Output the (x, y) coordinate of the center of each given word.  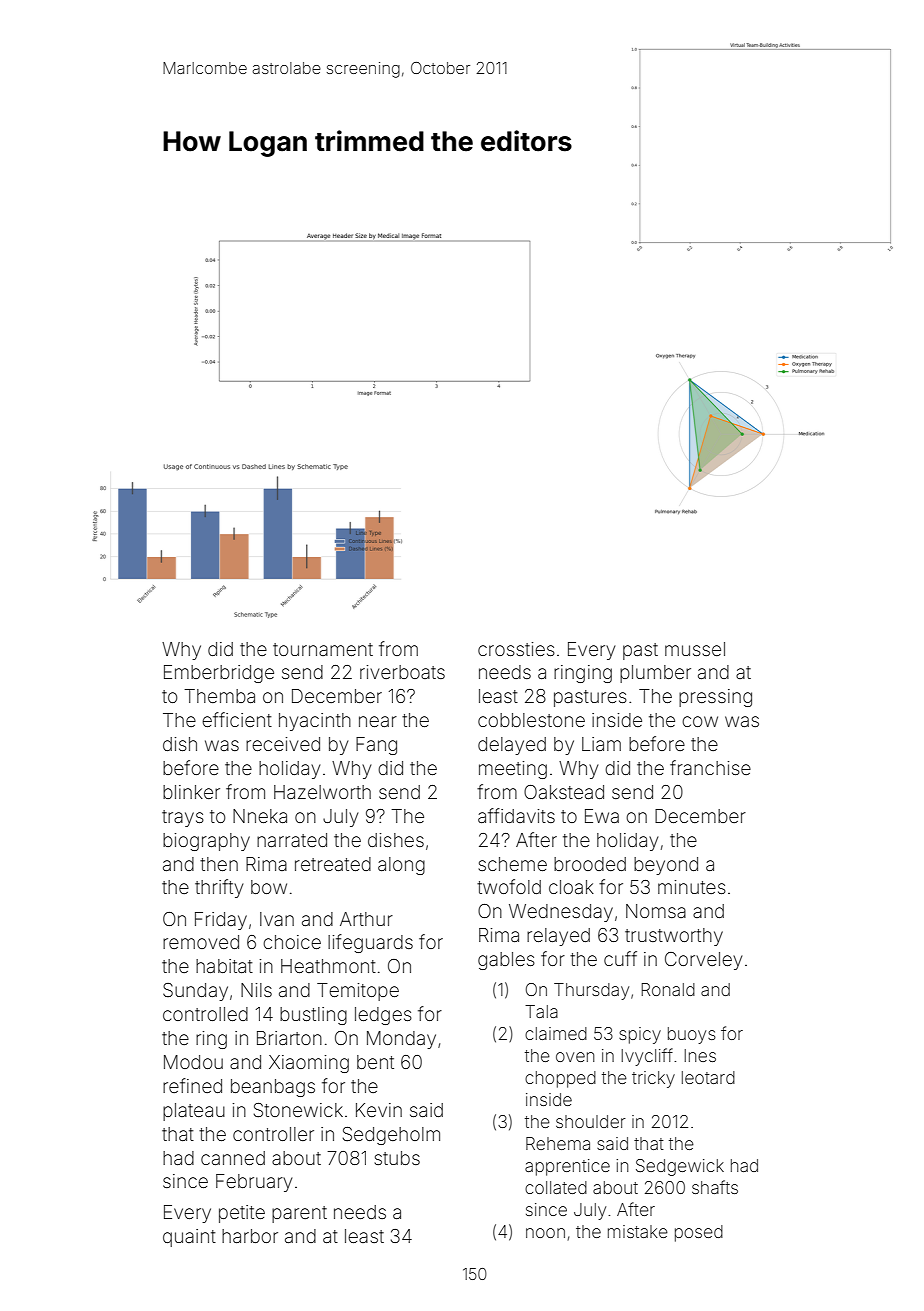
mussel (695, 649)
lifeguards (370, 943)
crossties (516, 649)
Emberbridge (219, 674)
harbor (250, 1236)
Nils (256, 990)
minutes (692, 887)
